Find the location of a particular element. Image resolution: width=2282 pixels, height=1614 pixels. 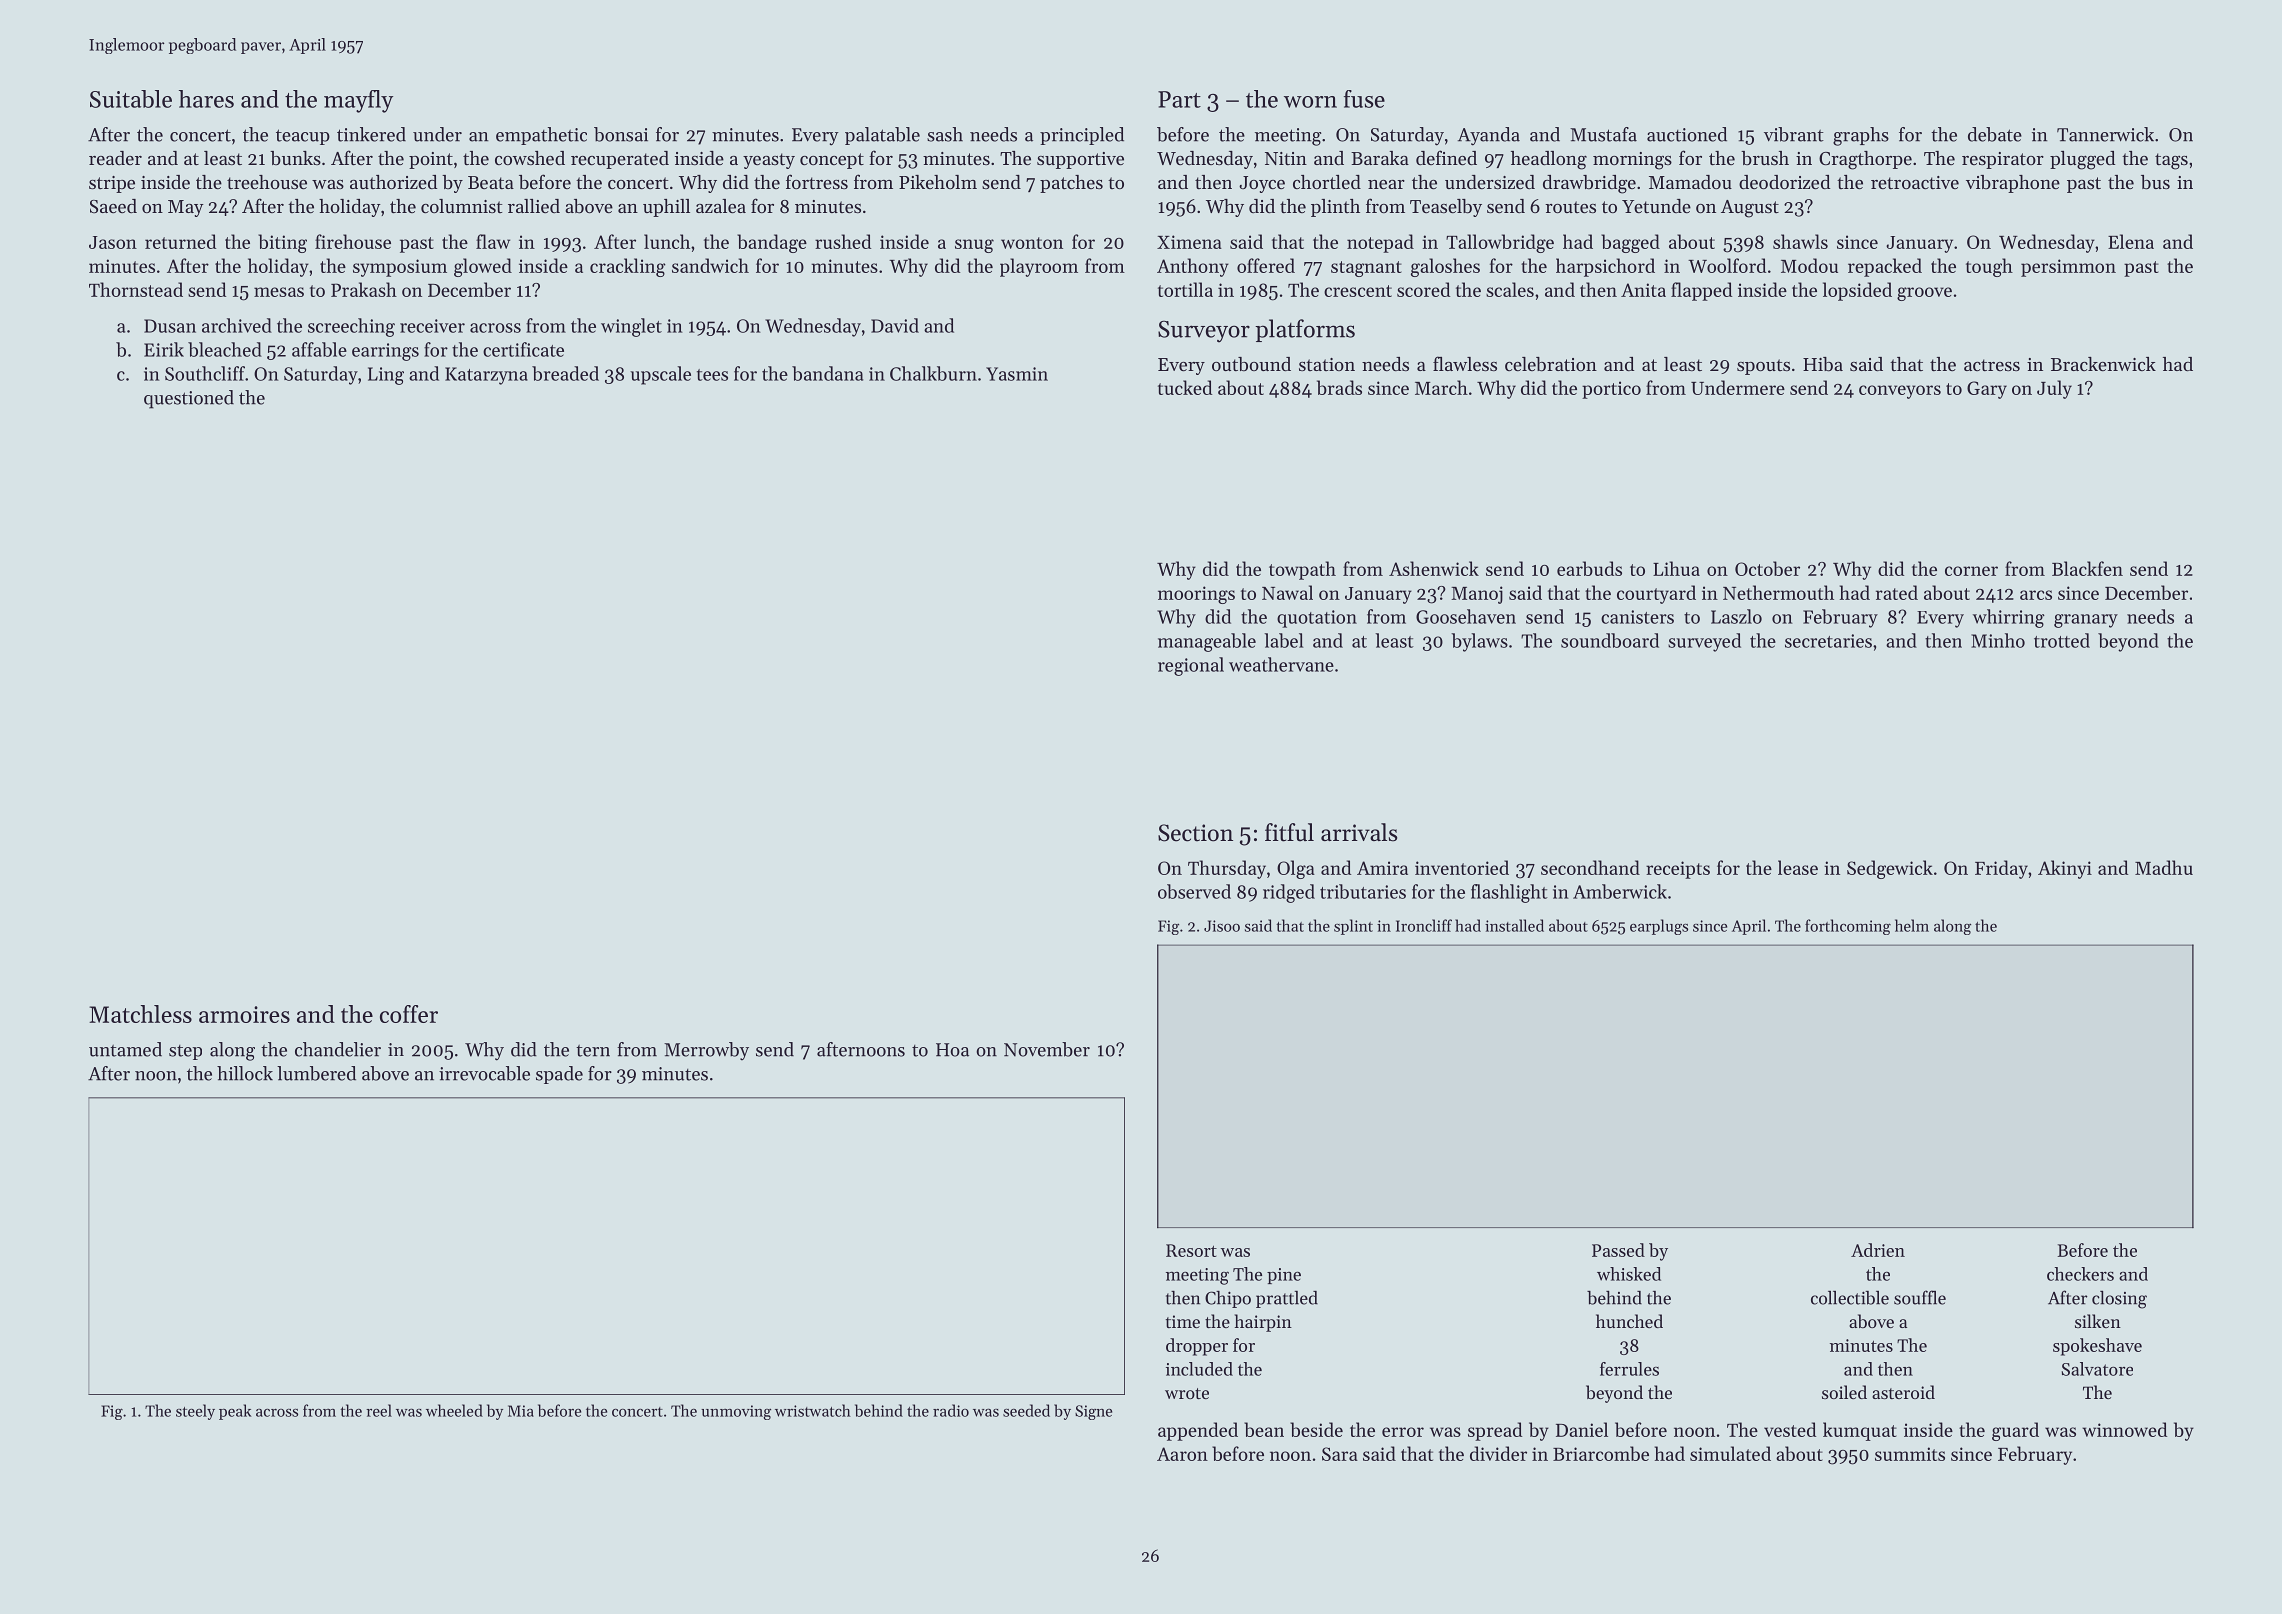

brads is located at coordinates (1339, 387).
